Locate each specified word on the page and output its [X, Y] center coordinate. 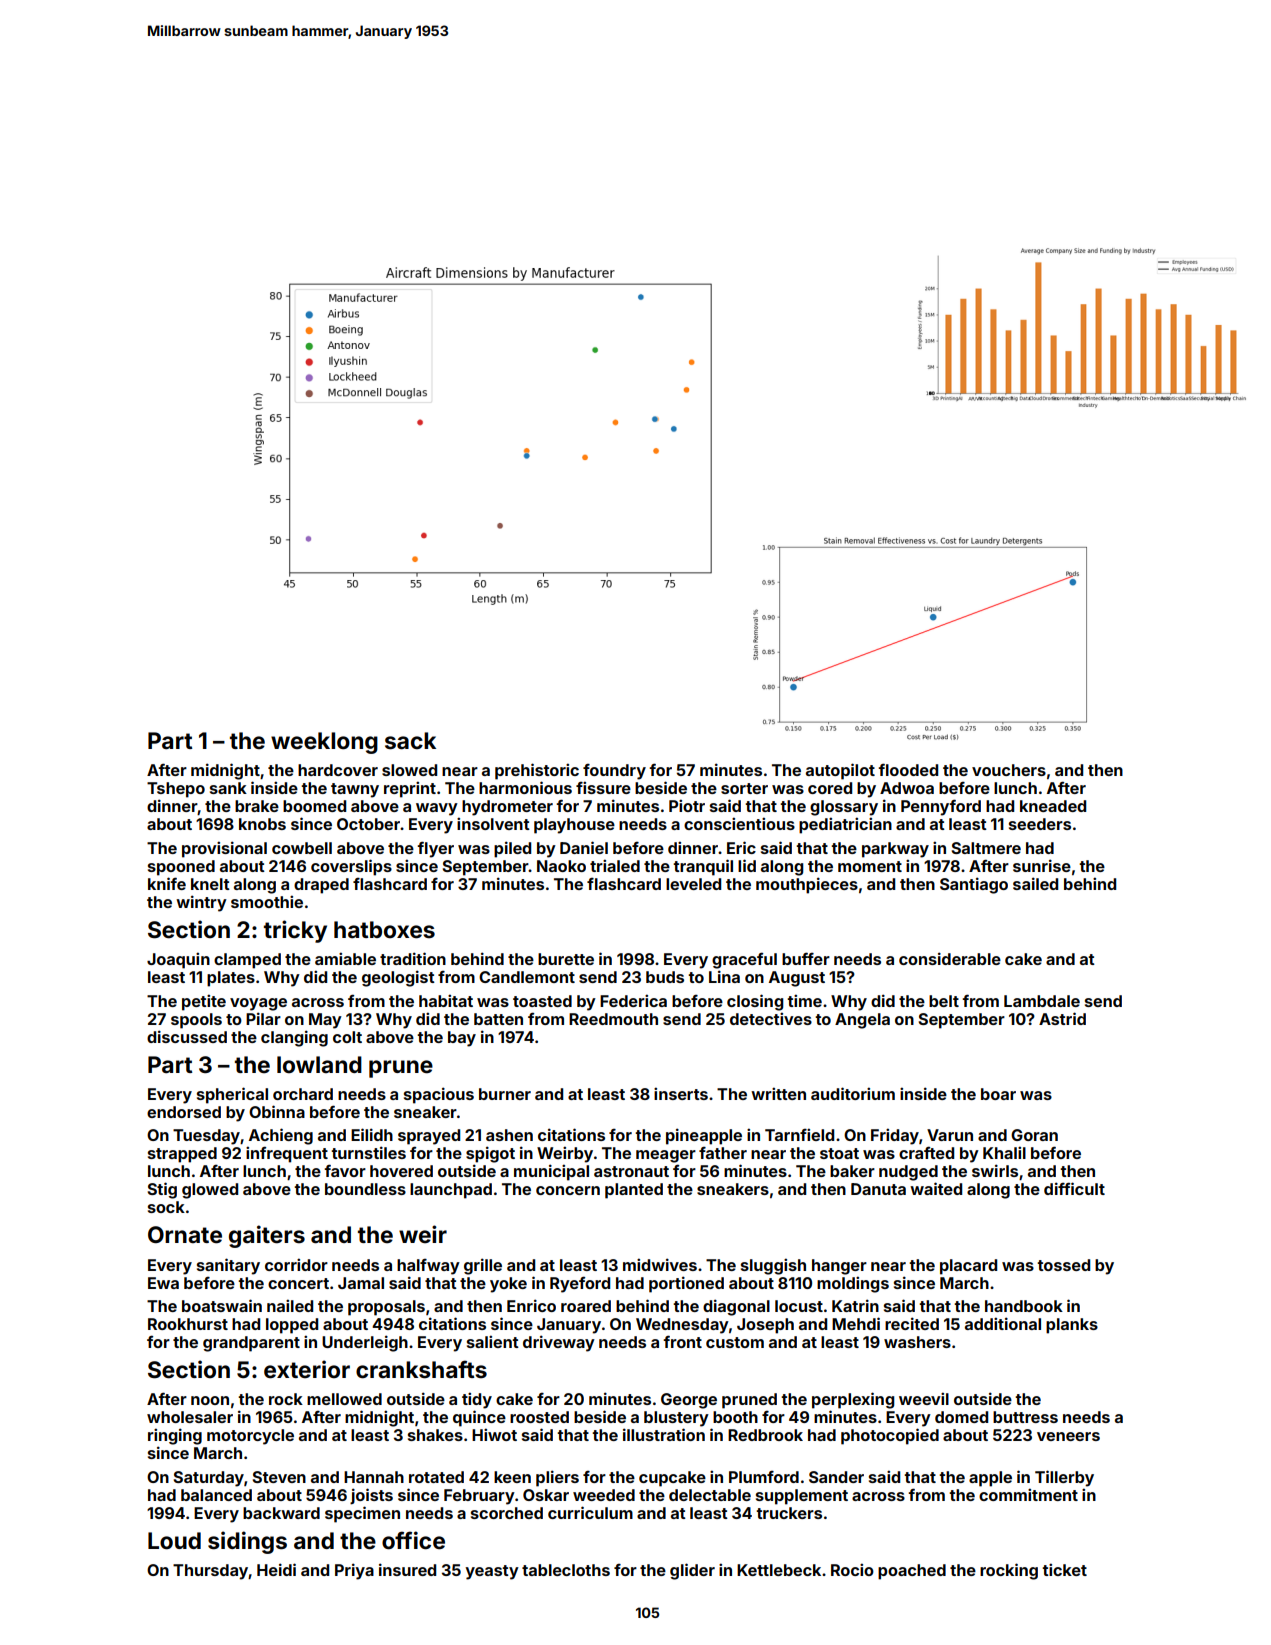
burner [505, 1094]
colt [347, 1037]
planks [1072, 1326]
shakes [435, 1435]
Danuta [878, 1189]
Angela [862, 1021]
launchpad [451, 1191]
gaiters [267, 1236]
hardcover [338, 770]
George [689, 1401]
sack [410, 741]
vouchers [1009, 770]
